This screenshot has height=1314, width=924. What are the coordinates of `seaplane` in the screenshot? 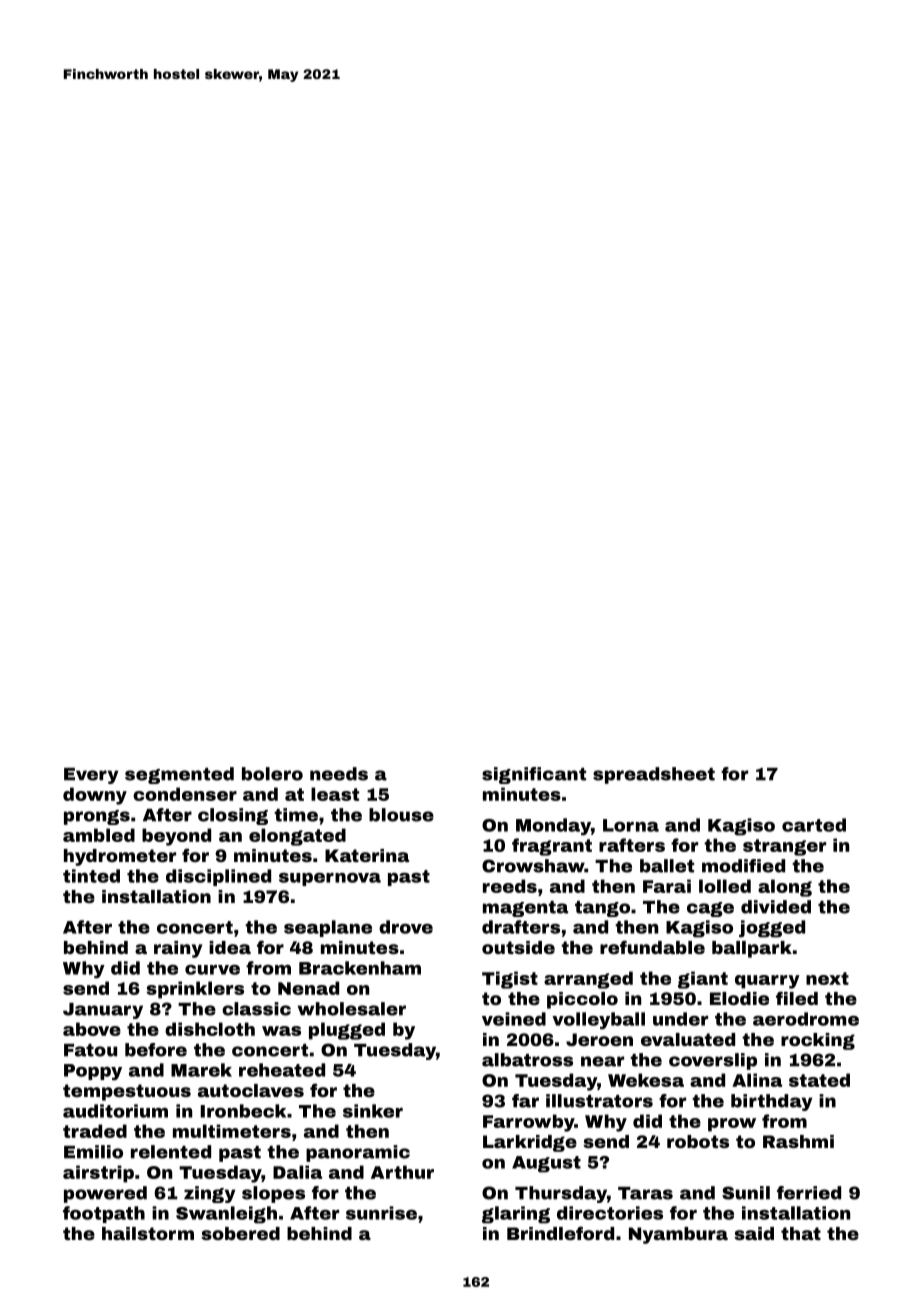 It's located at (328, 928).
